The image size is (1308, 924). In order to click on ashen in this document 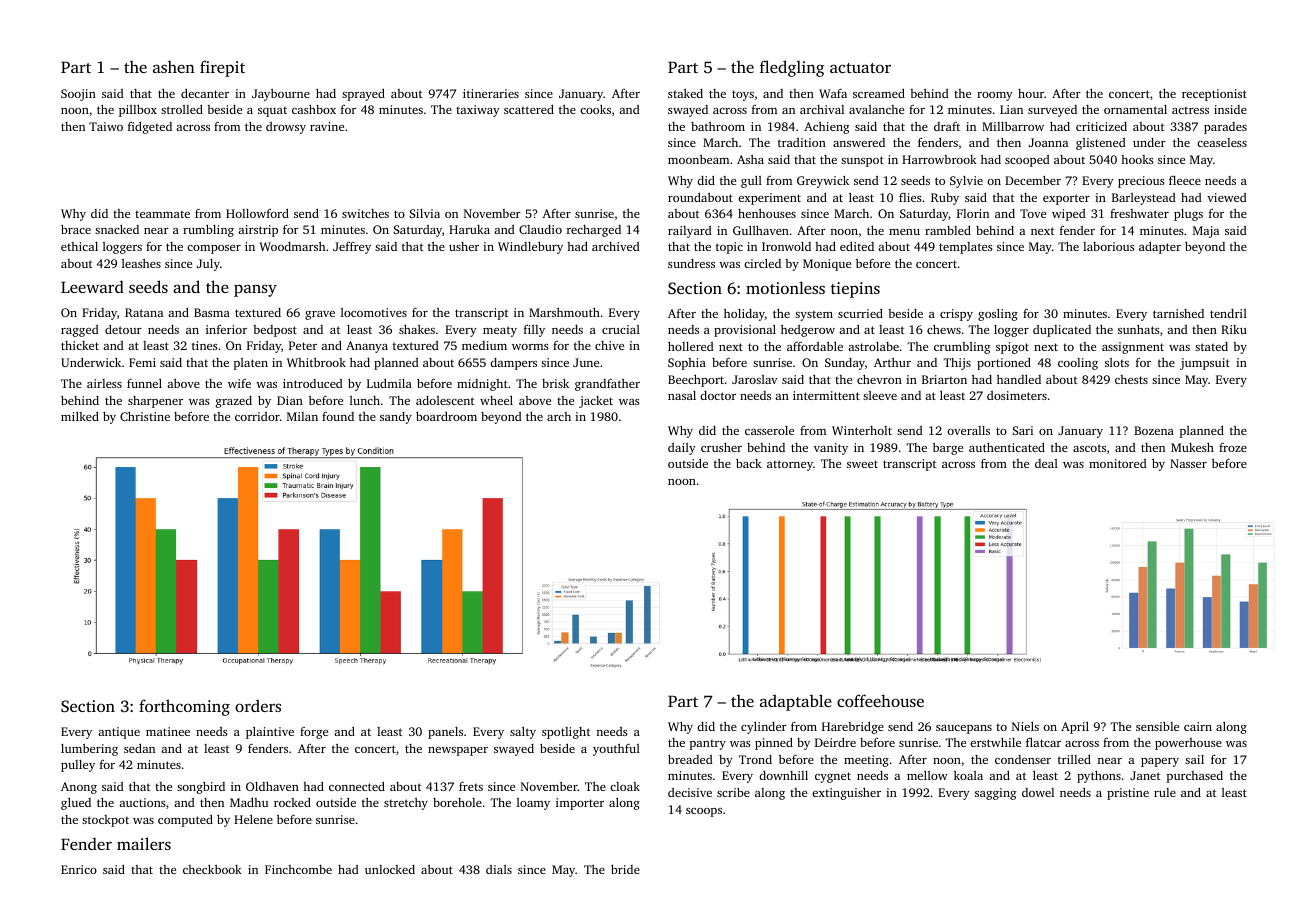, I will do `click(174, 66)`.
